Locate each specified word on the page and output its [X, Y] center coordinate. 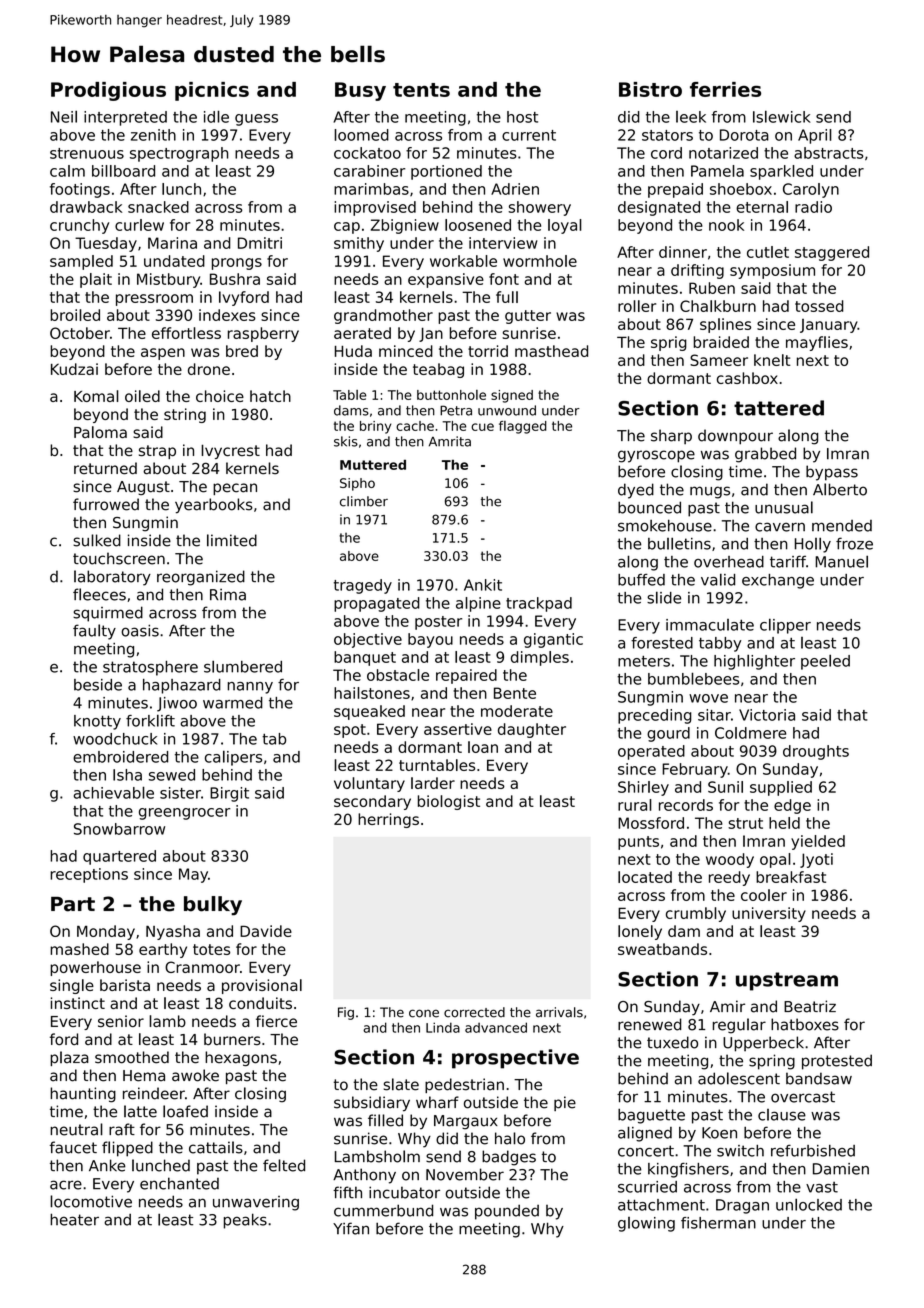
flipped [127, 1149]
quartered [119, 857]
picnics [212, 91]
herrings [388, 820]
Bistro [650, 89]
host [522, 117]
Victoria [767, 715]
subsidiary [372, 1104]
